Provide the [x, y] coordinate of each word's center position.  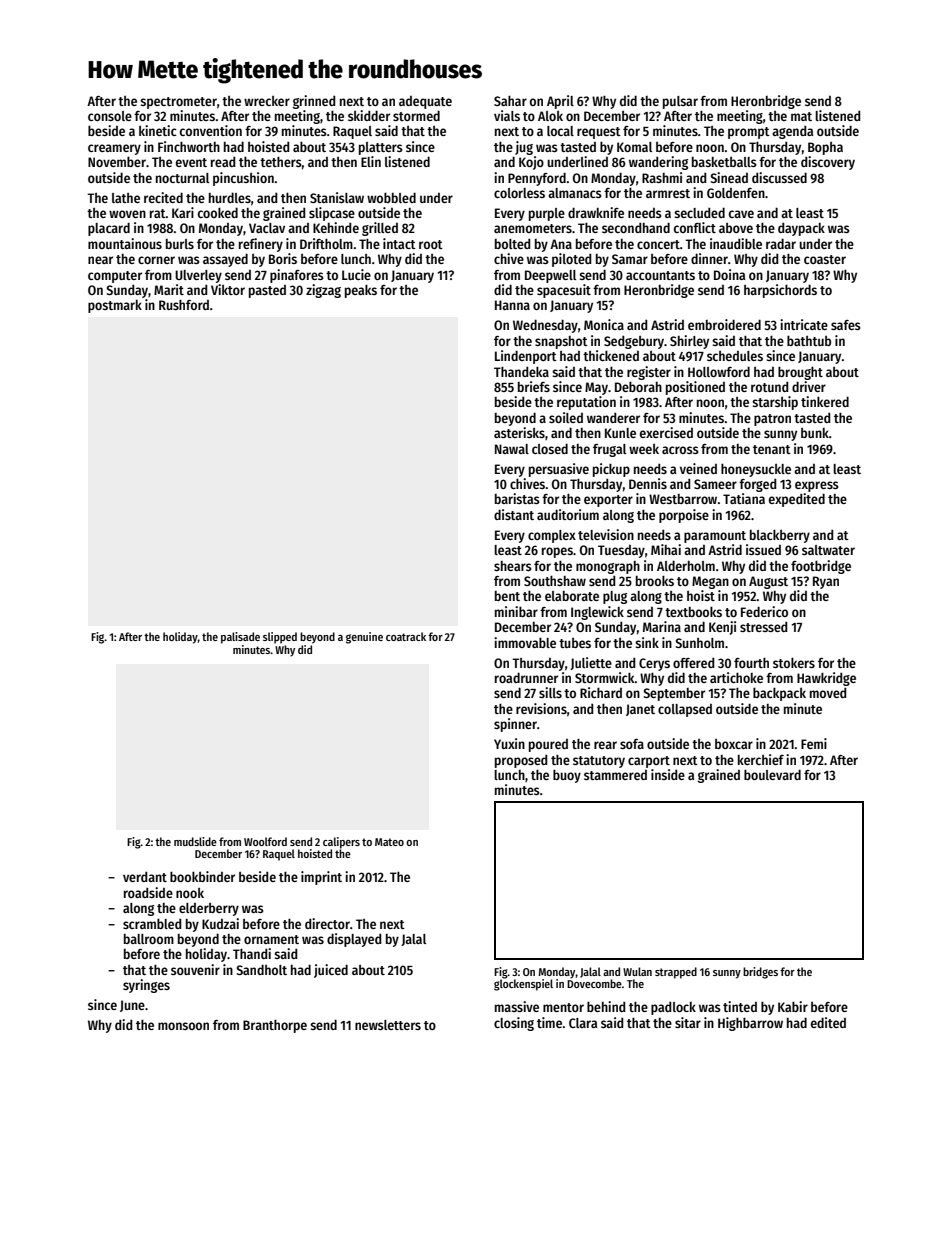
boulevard [772, 774]
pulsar [680, 102]
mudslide [195, 841]
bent [507, 596]
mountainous [125, 243]
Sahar [510, 100]
